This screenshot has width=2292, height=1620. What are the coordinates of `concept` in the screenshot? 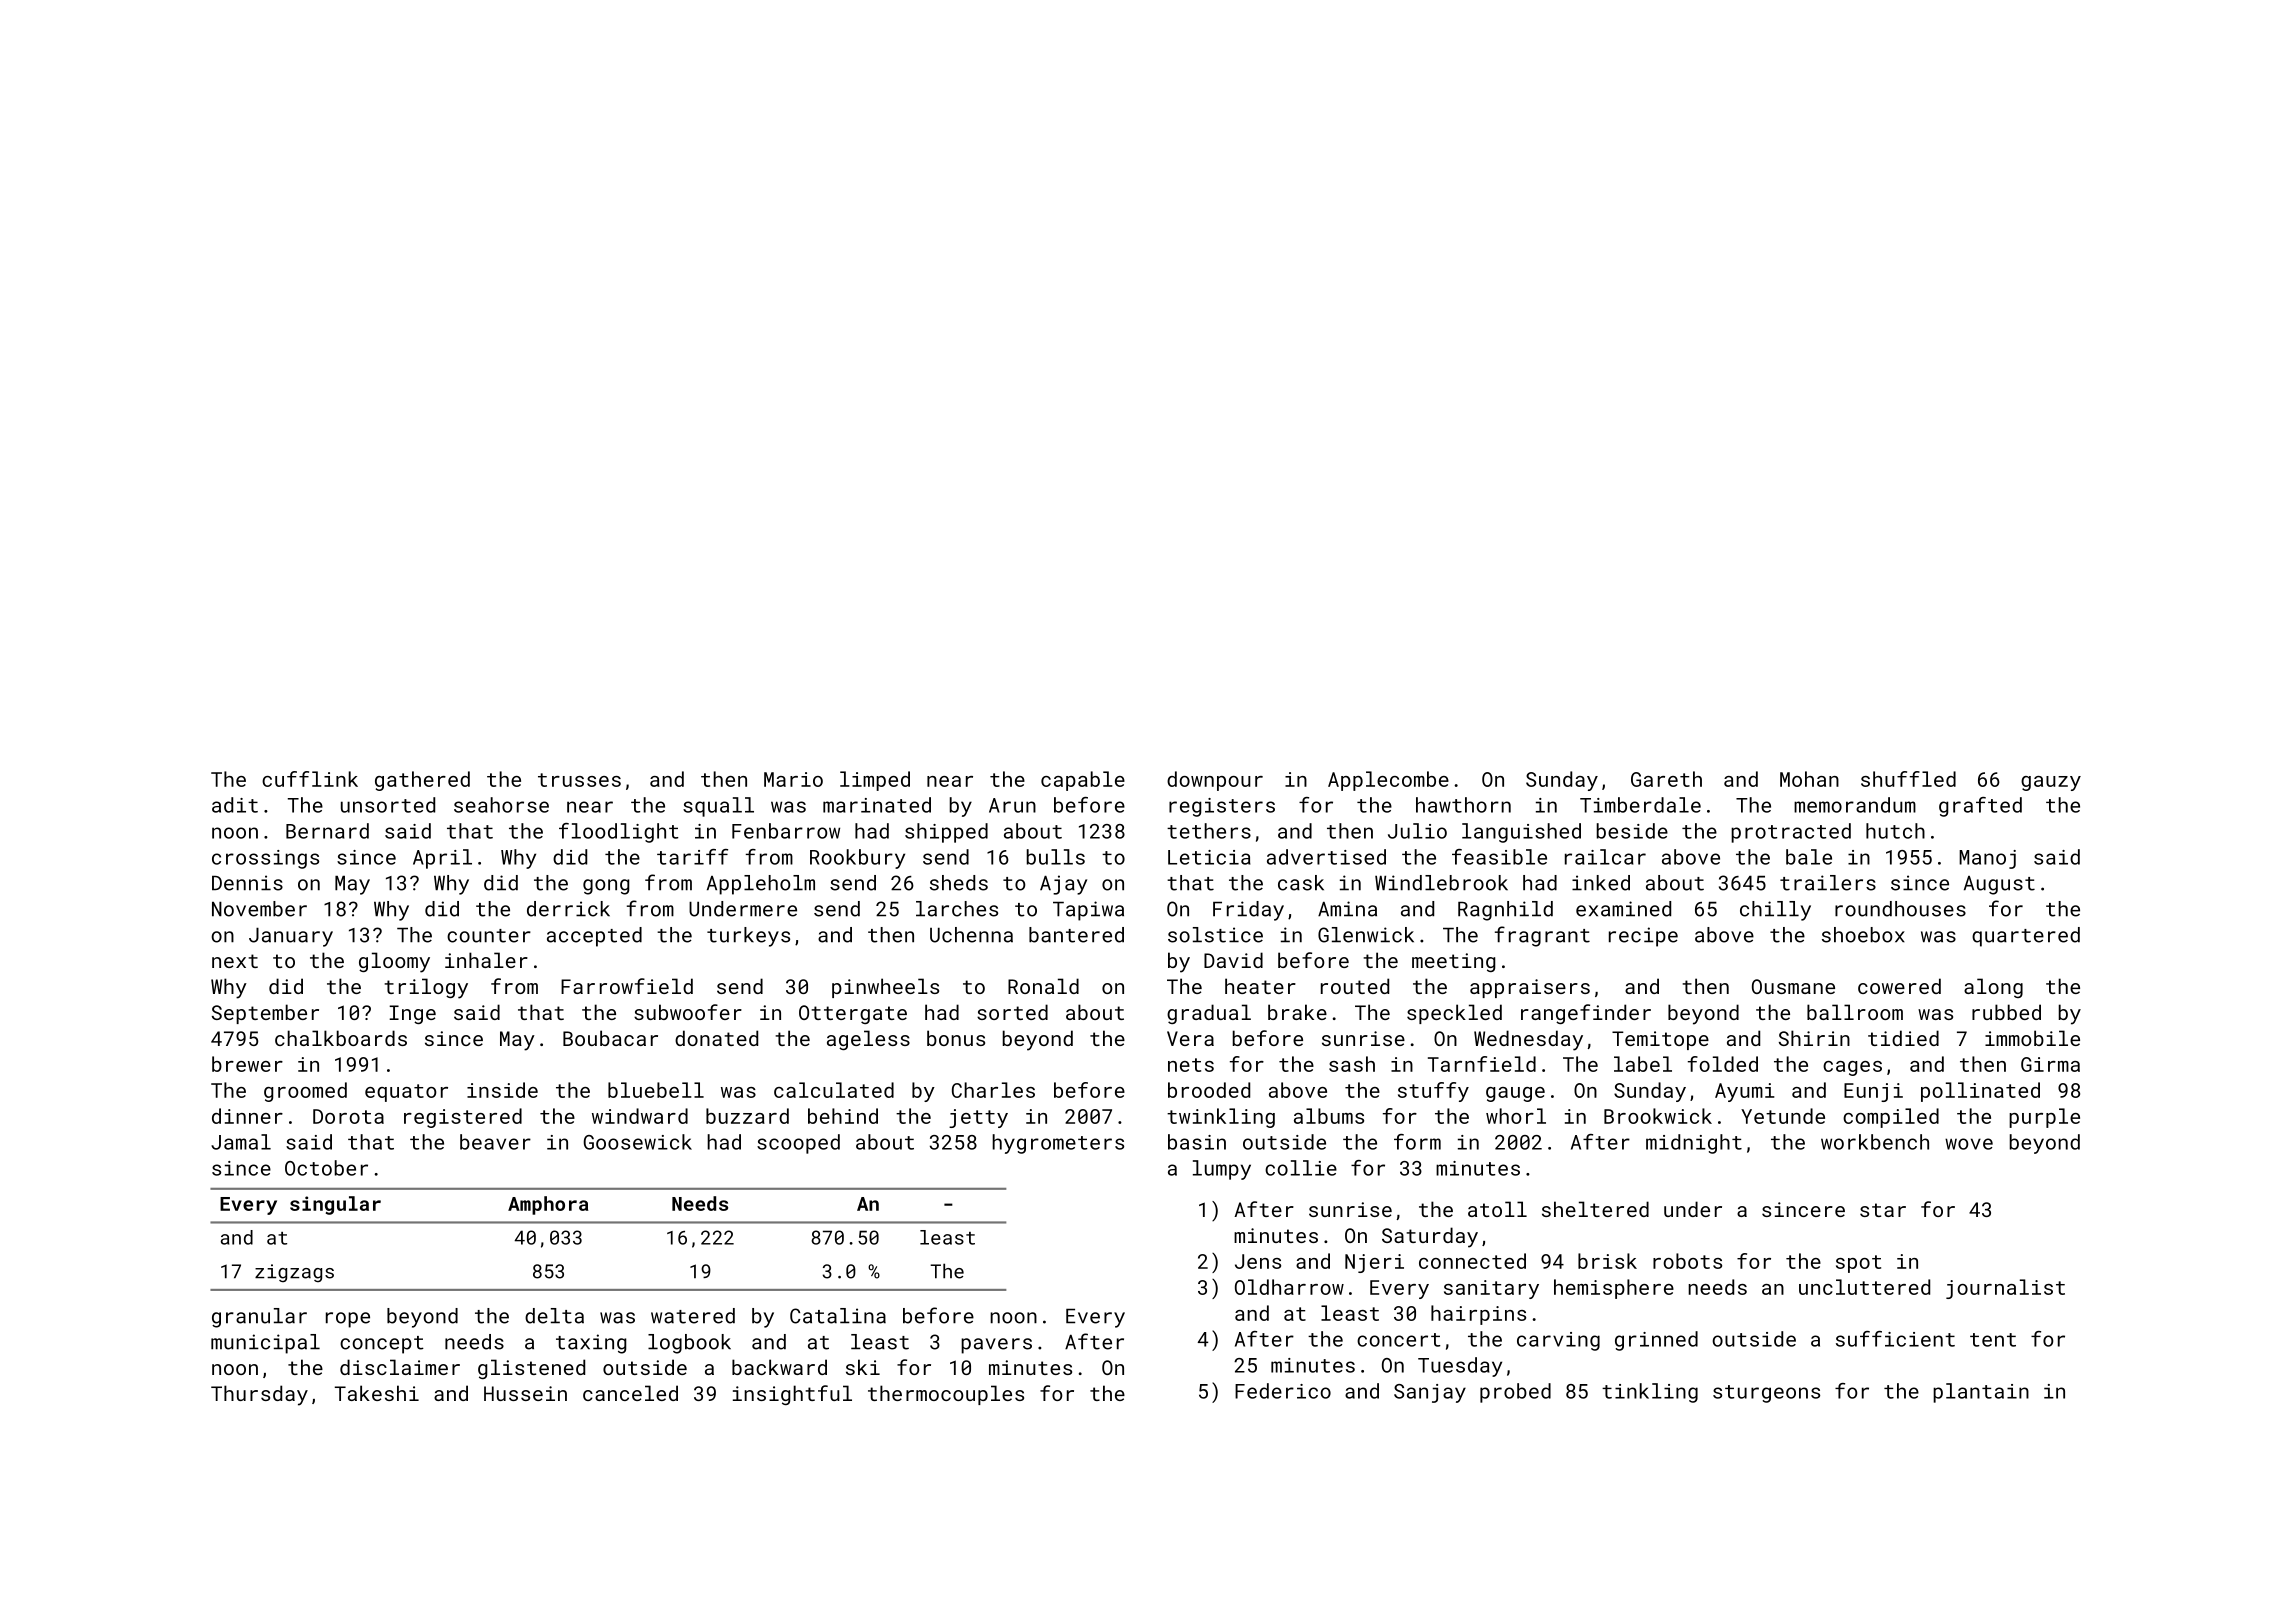 It's located at (382, 1345).
